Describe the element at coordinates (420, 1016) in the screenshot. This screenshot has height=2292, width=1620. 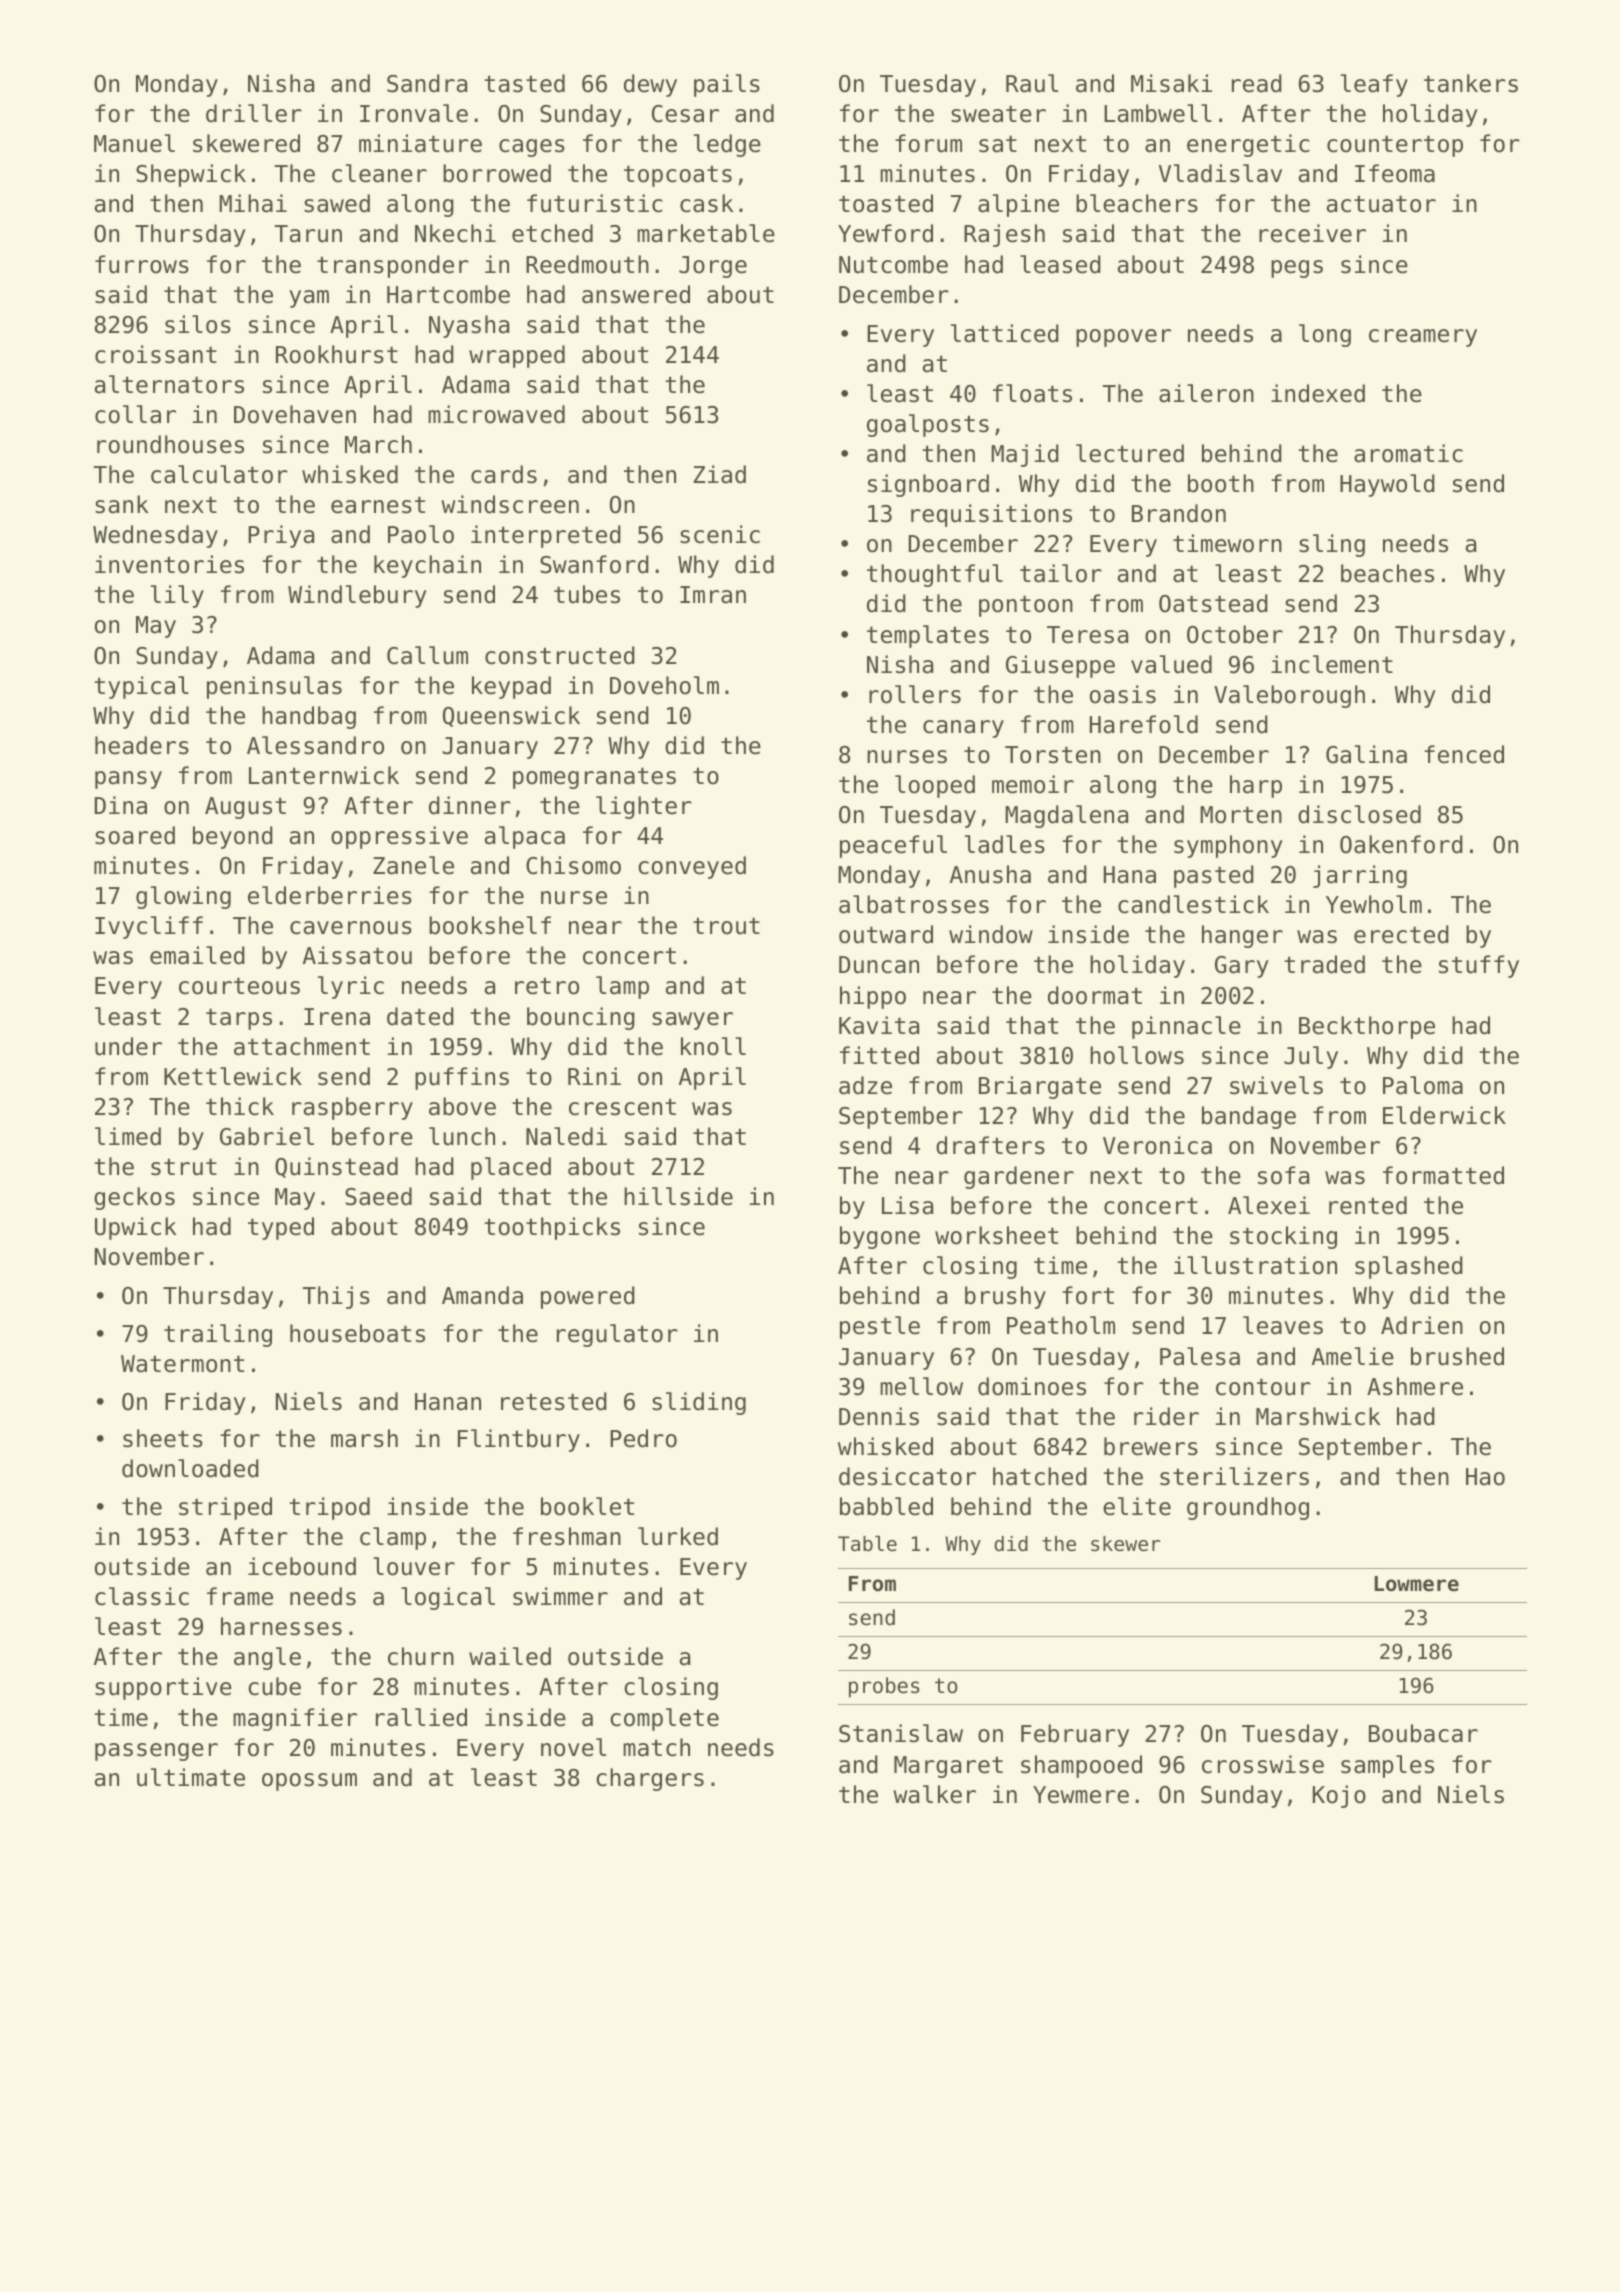
I see `dated` at that location.
